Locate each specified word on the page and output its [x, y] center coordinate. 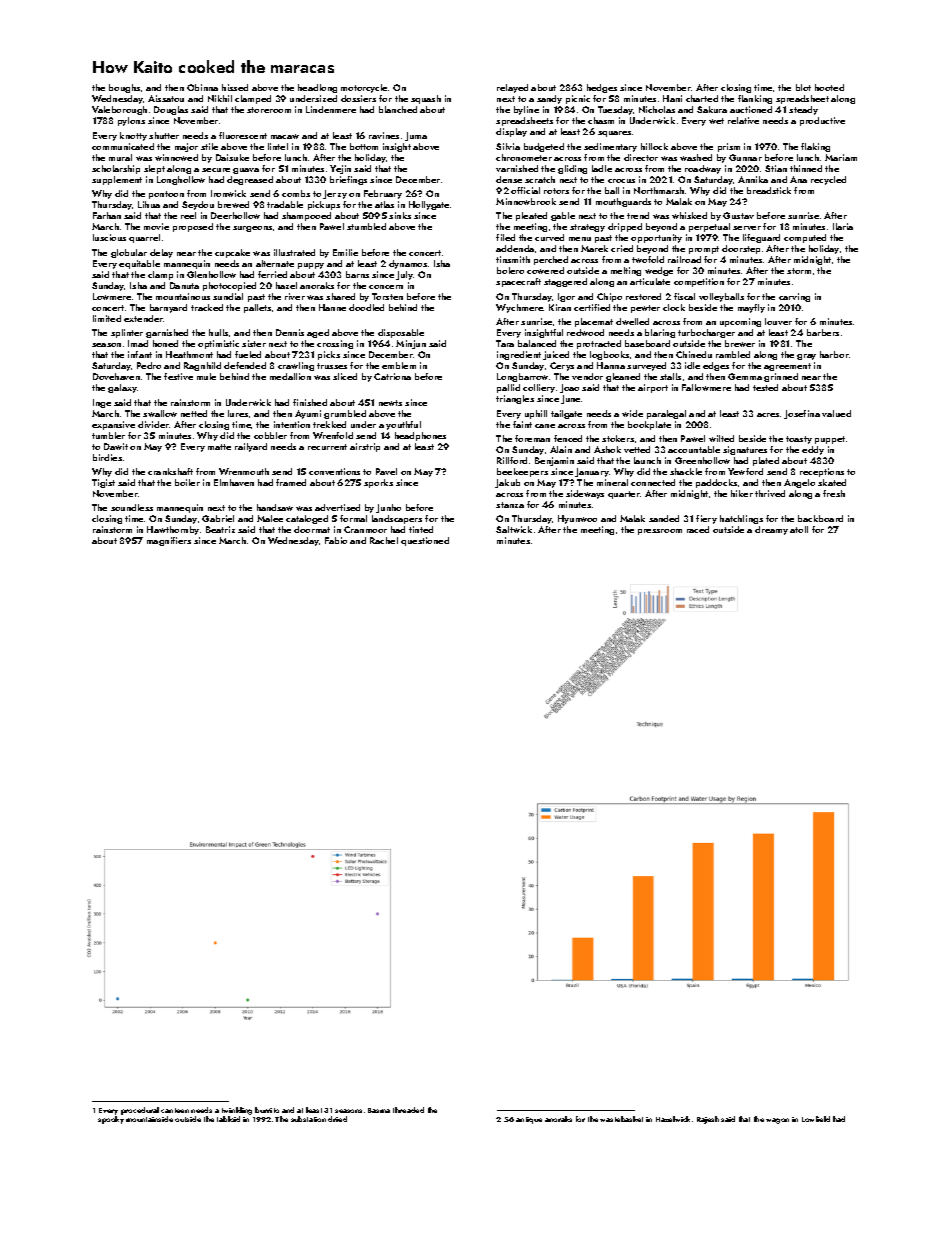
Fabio [336, 540]
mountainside [149, 1119]
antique [529, 1120]
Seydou [198, 205]
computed [805, 238]
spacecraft [518, 282]
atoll [799, 529]
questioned [425, 541]
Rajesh [708, 1120]
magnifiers [169, 541]
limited [107, 318]
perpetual [709, 227]
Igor [566, 297]
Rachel [384, 540]
